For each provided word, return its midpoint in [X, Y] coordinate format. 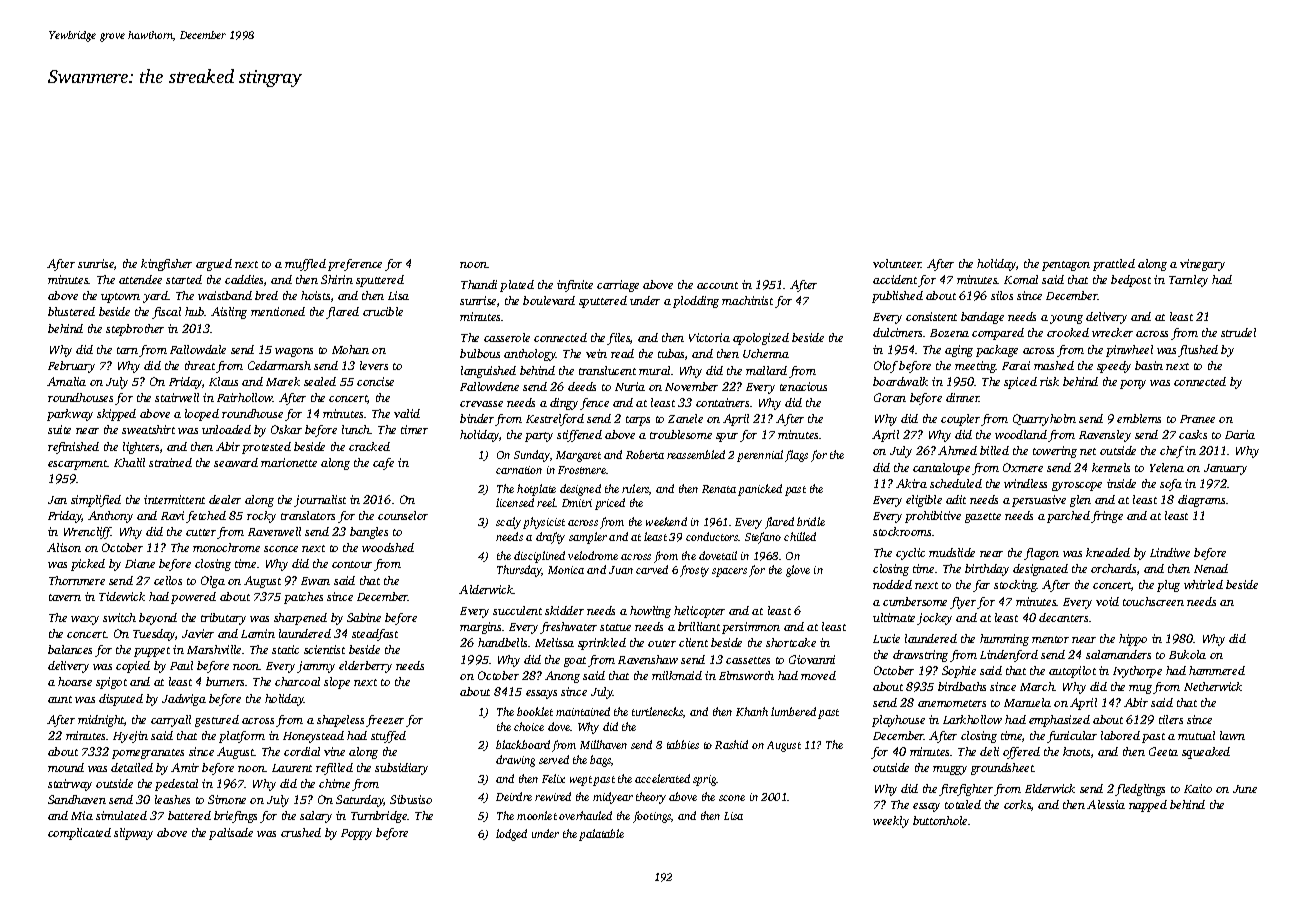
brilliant [699, 626]
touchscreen [1153, 601]
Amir [185, 767]
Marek [283, 381]
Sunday [532, 456]
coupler [960, 420]
